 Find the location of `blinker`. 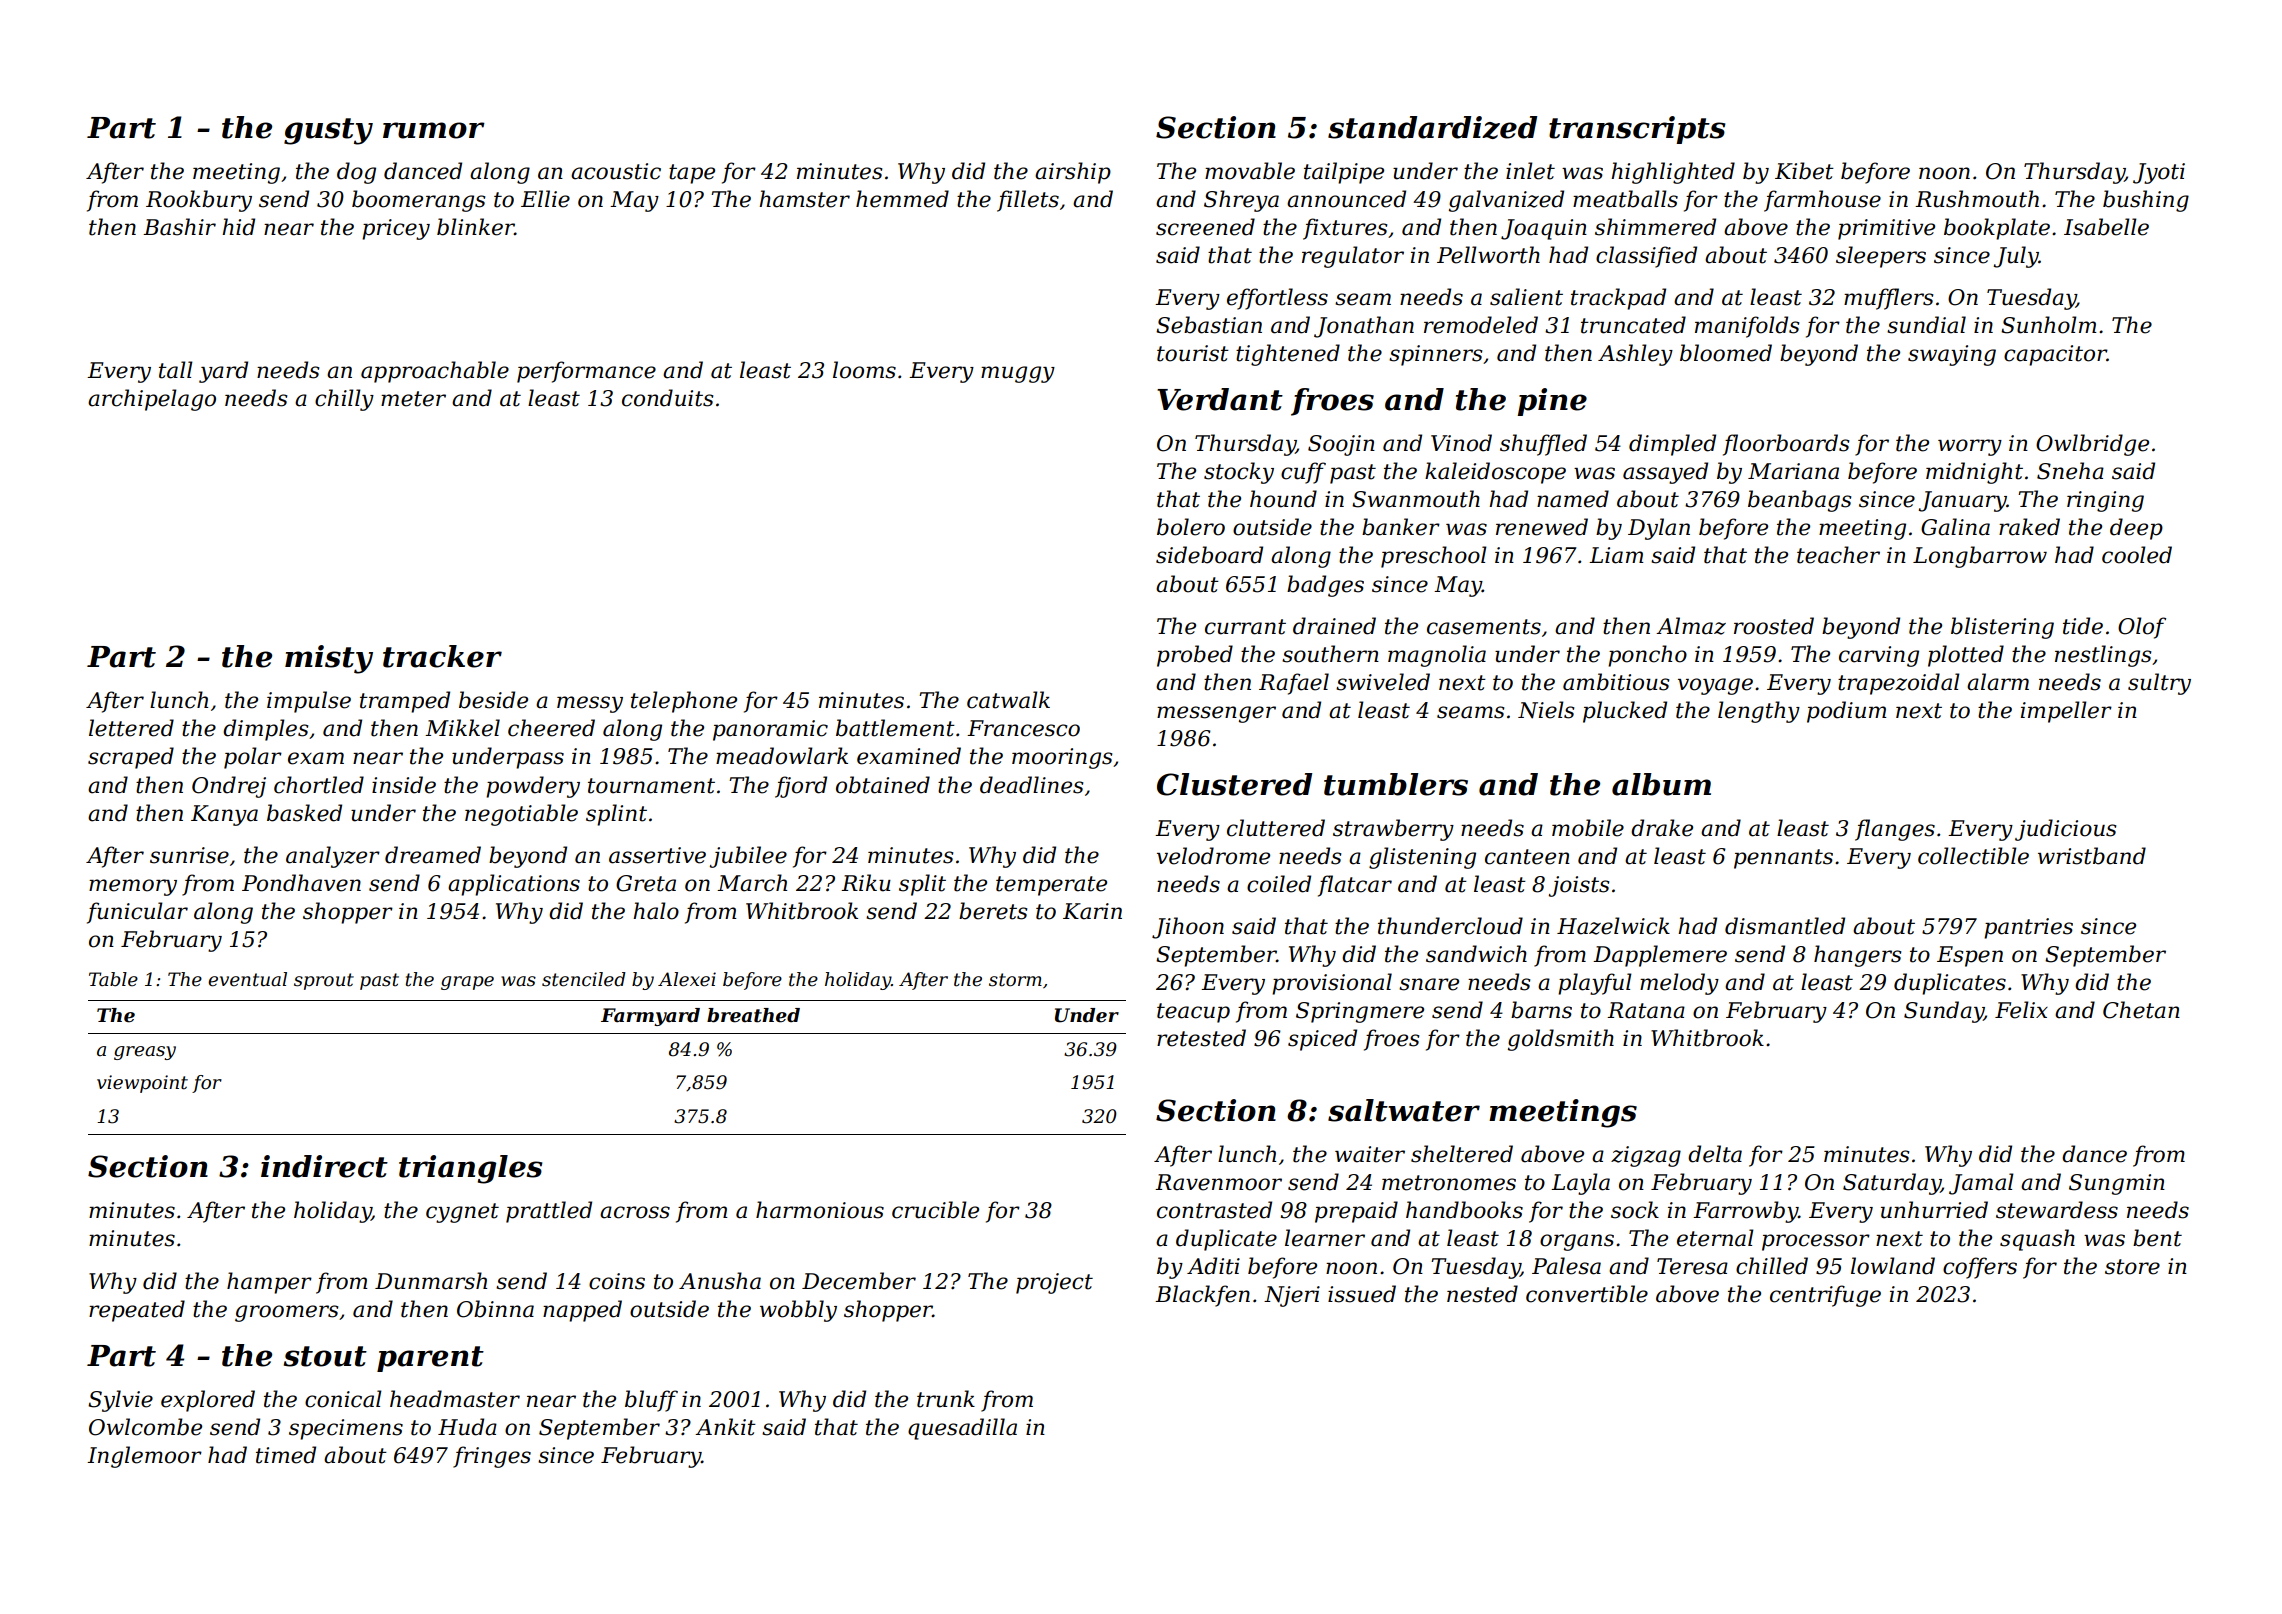

blinker is located at coordinates (476, 227).
